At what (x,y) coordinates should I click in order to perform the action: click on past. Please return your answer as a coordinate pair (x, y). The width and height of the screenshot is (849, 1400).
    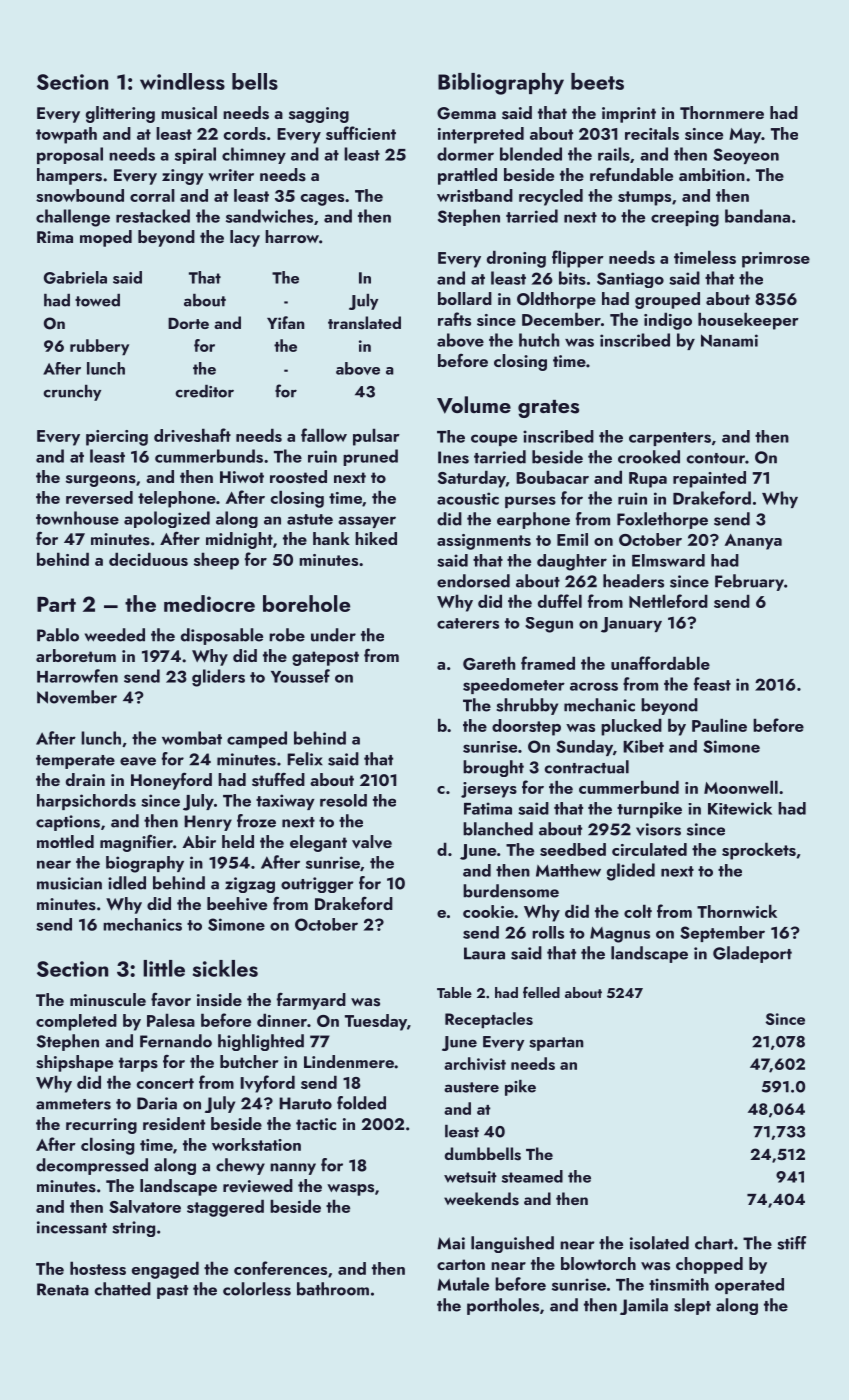
    Looking at the image, I should click on (172, 1292).
